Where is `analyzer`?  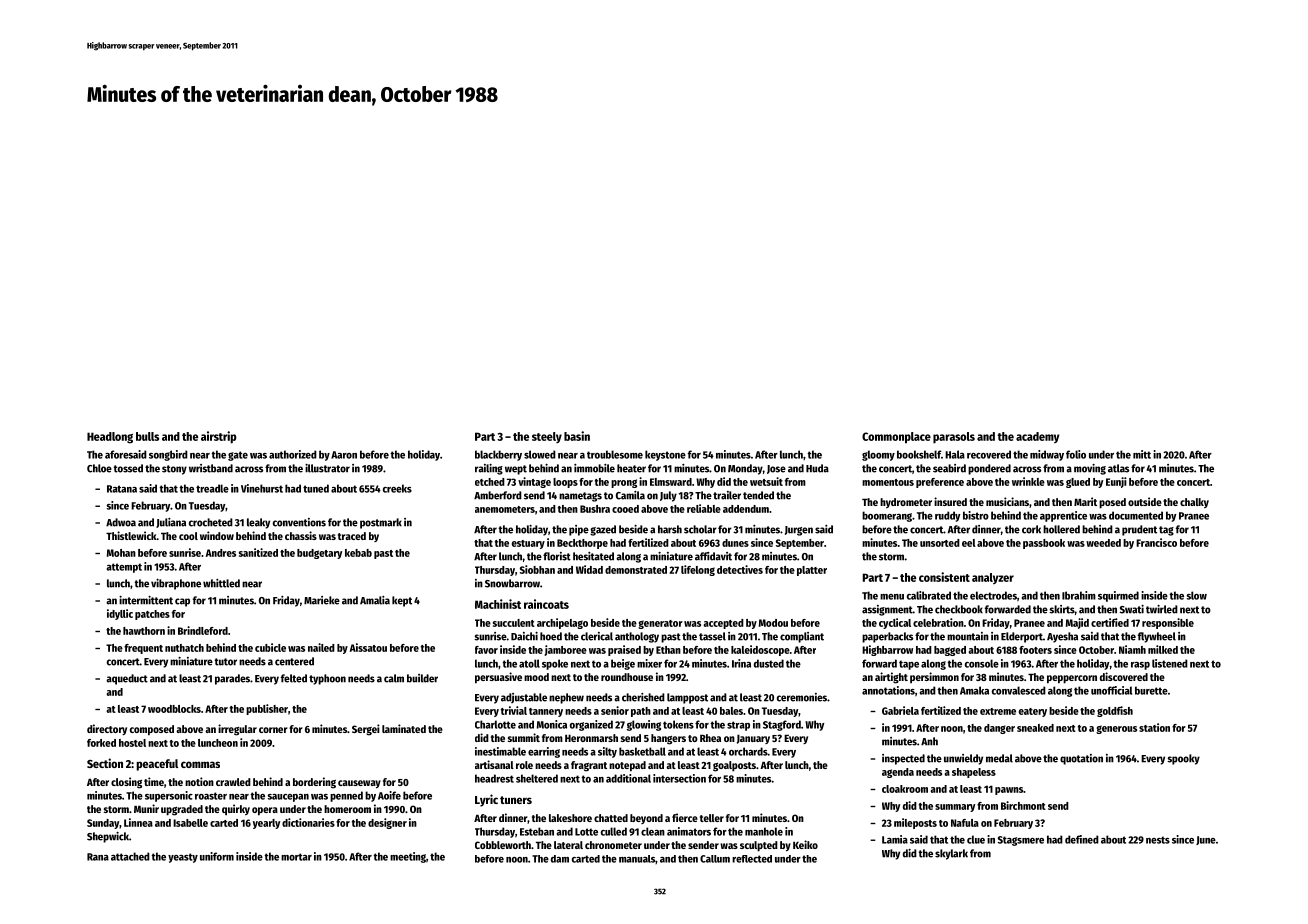 analyzer is located at coordinates (993, 578).
